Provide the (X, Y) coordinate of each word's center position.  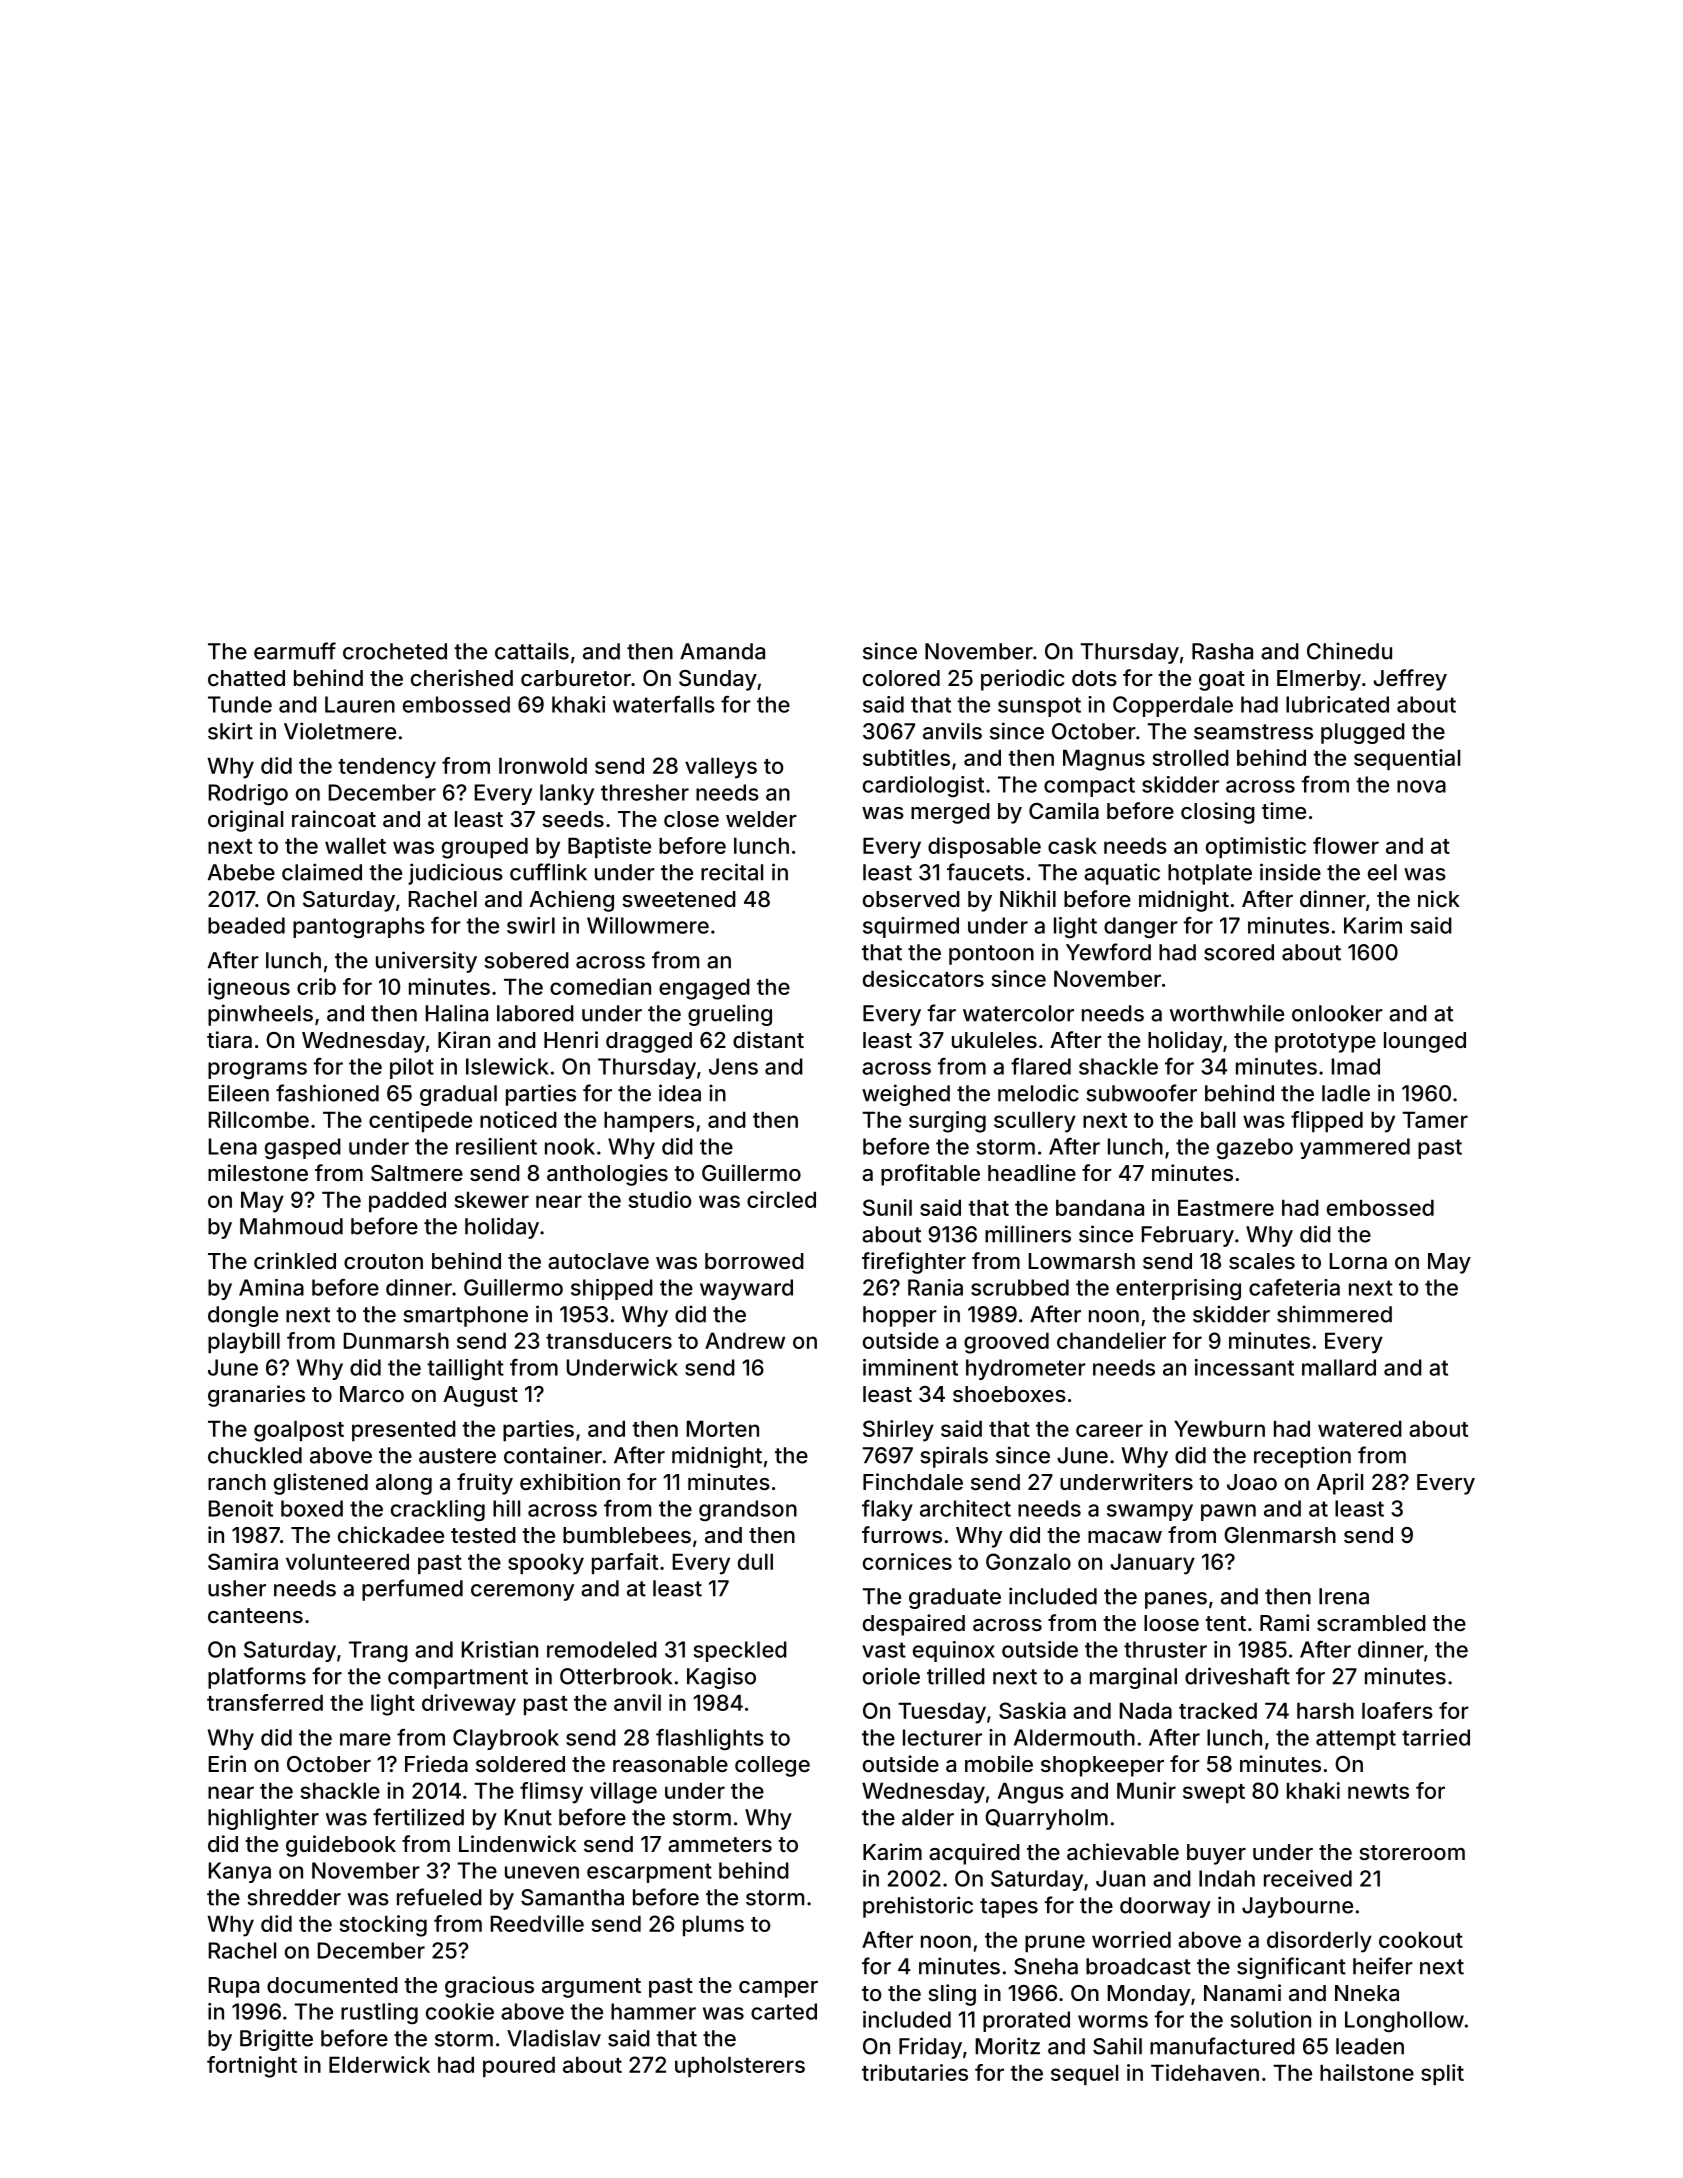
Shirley (898, 1431)
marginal (1133, 1678)
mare (365, 1739)
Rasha (1222, 651)
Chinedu (1349, 651)
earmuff (295, 651)
